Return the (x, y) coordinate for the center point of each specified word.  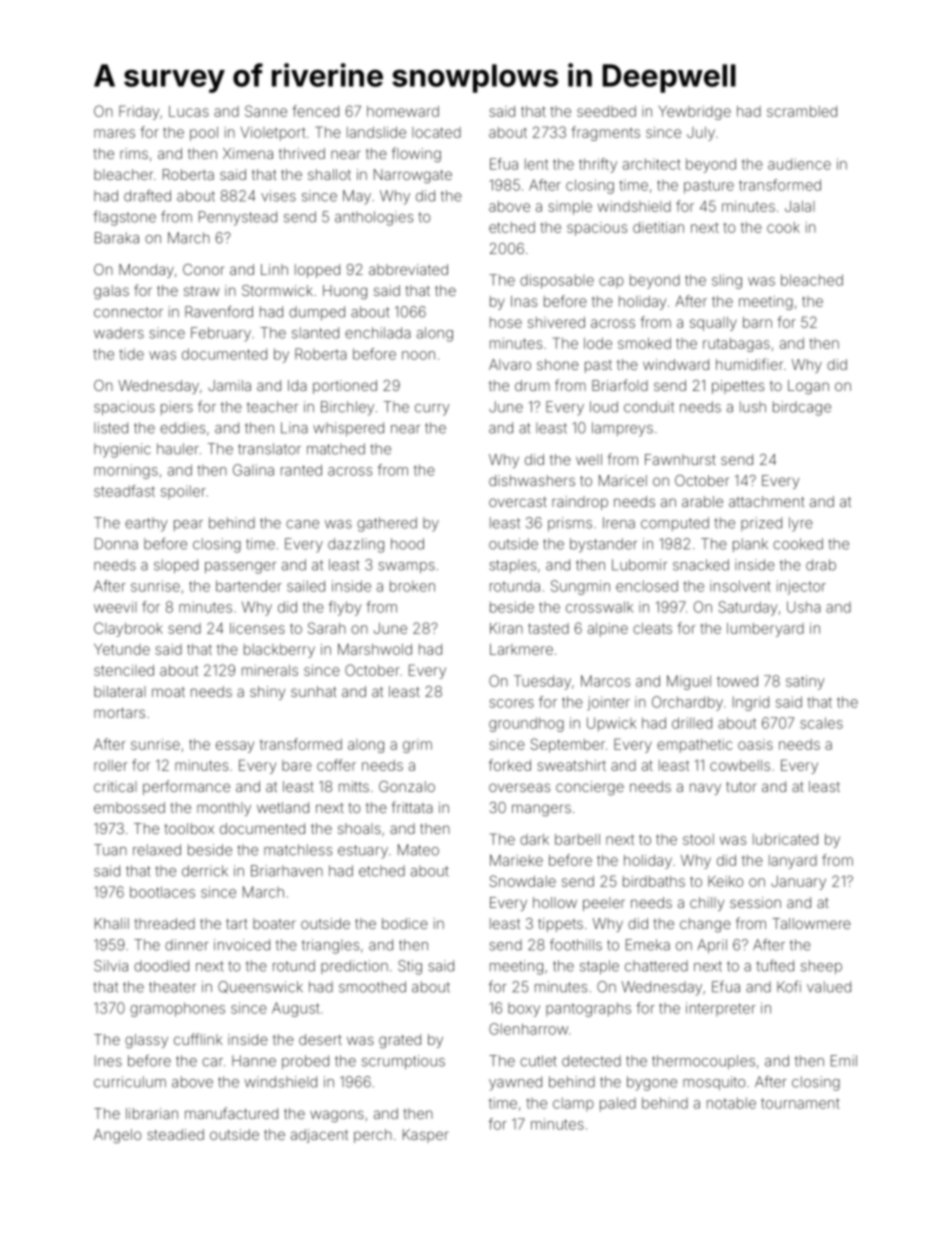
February (221, 334)
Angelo (117, 1136)
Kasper (426, 1136)
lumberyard (765, 630)
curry (432, 410)
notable (731, 1103)
